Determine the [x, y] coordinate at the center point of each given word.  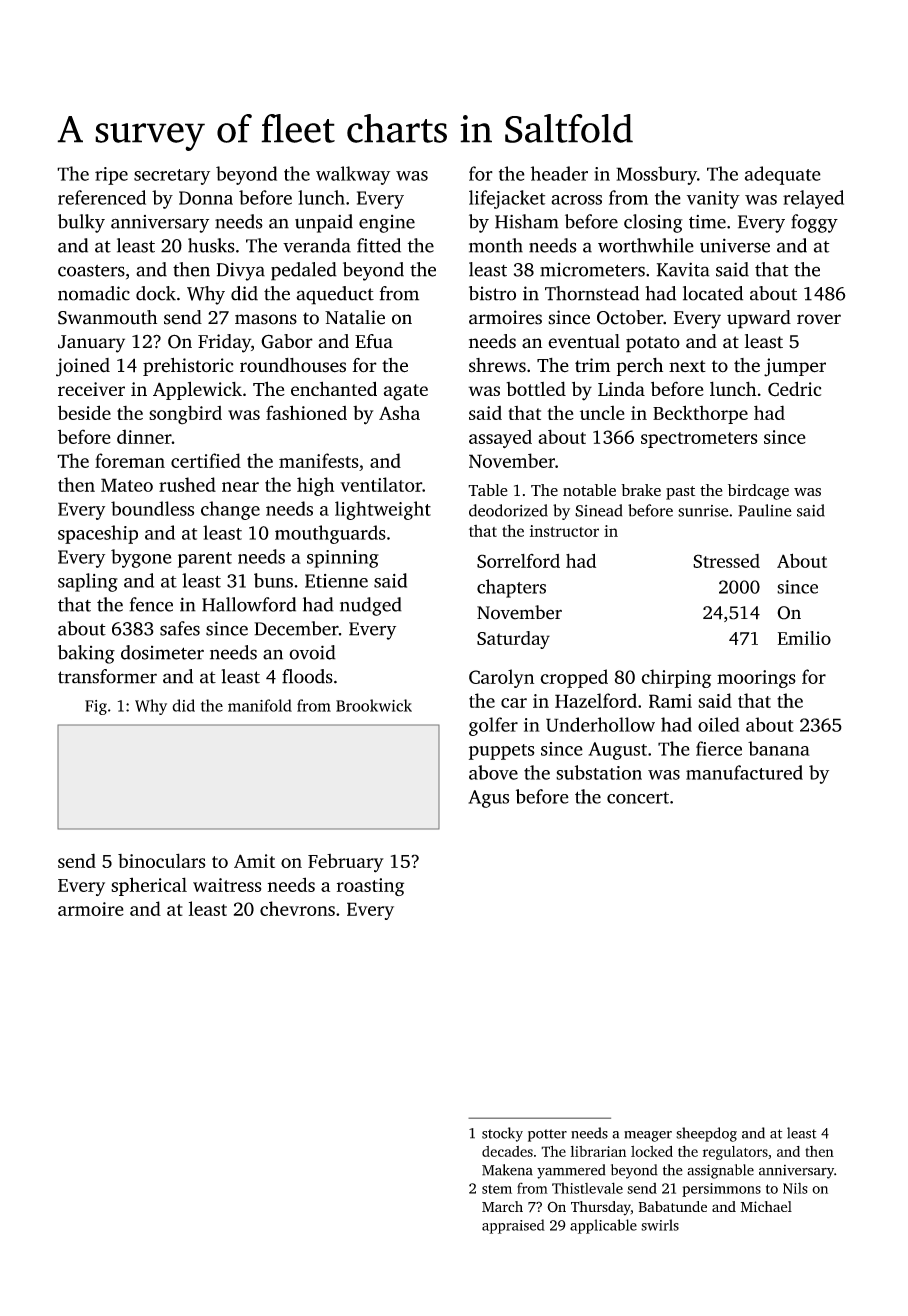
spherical [149, 886]
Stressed [726, 561]
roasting [370, 887]
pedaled [304, 271]
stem [497, 1189]
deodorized [508, 510]
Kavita [683, 269]
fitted [379, 245]
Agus [488, 799]
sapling [88, 582]
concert [638, 798]
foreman [130, 460]
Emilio [804, 638]
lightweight [383, 510]
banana [779, 748]
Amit [254, 861]
